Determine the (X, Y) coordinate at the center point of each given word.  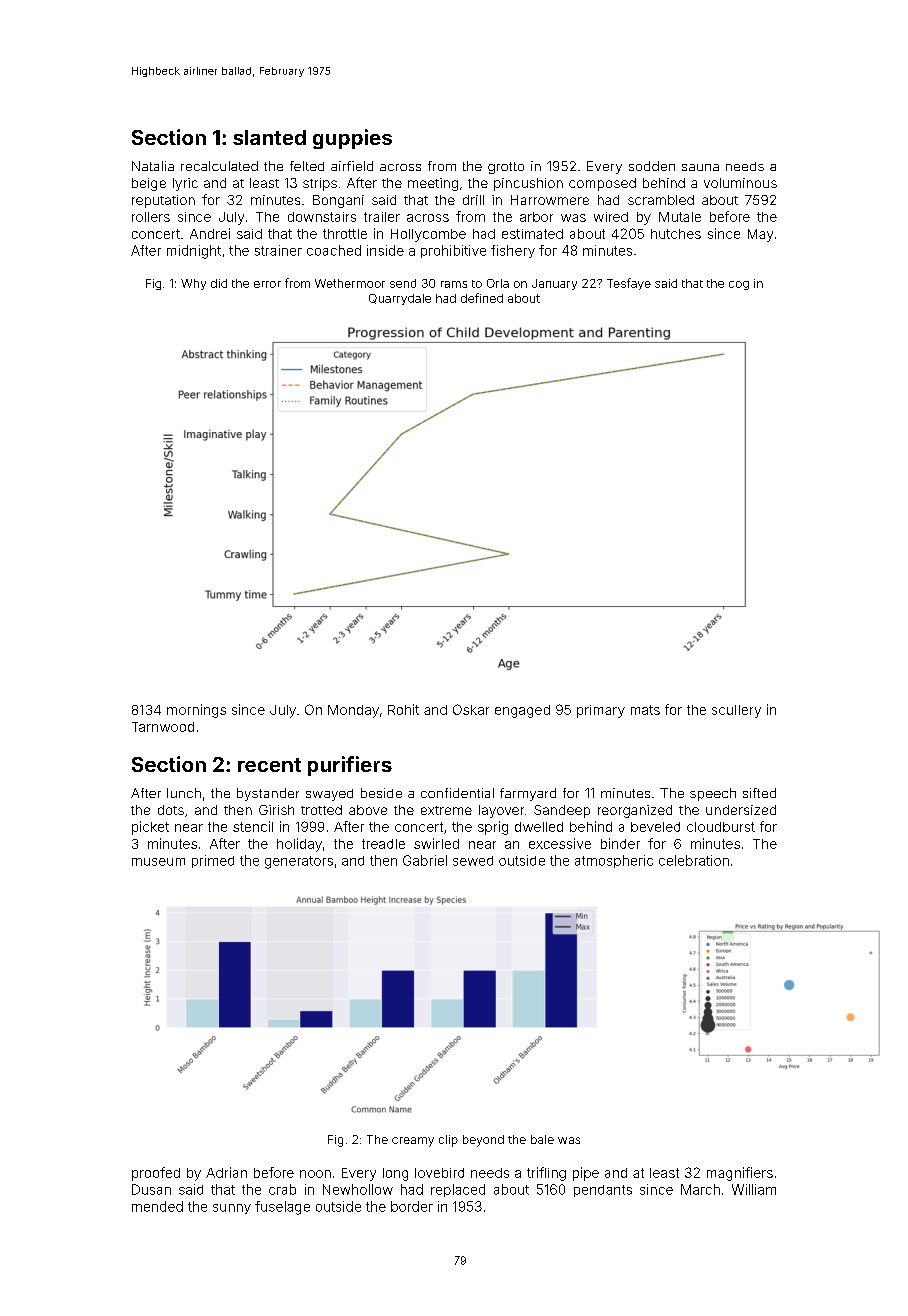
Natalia (153, 166)
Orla (498, 283)
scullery (736, 711)
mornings (196, 711)
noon (315, 1174)
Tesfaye (629, 284)
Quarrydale (400, 299)
